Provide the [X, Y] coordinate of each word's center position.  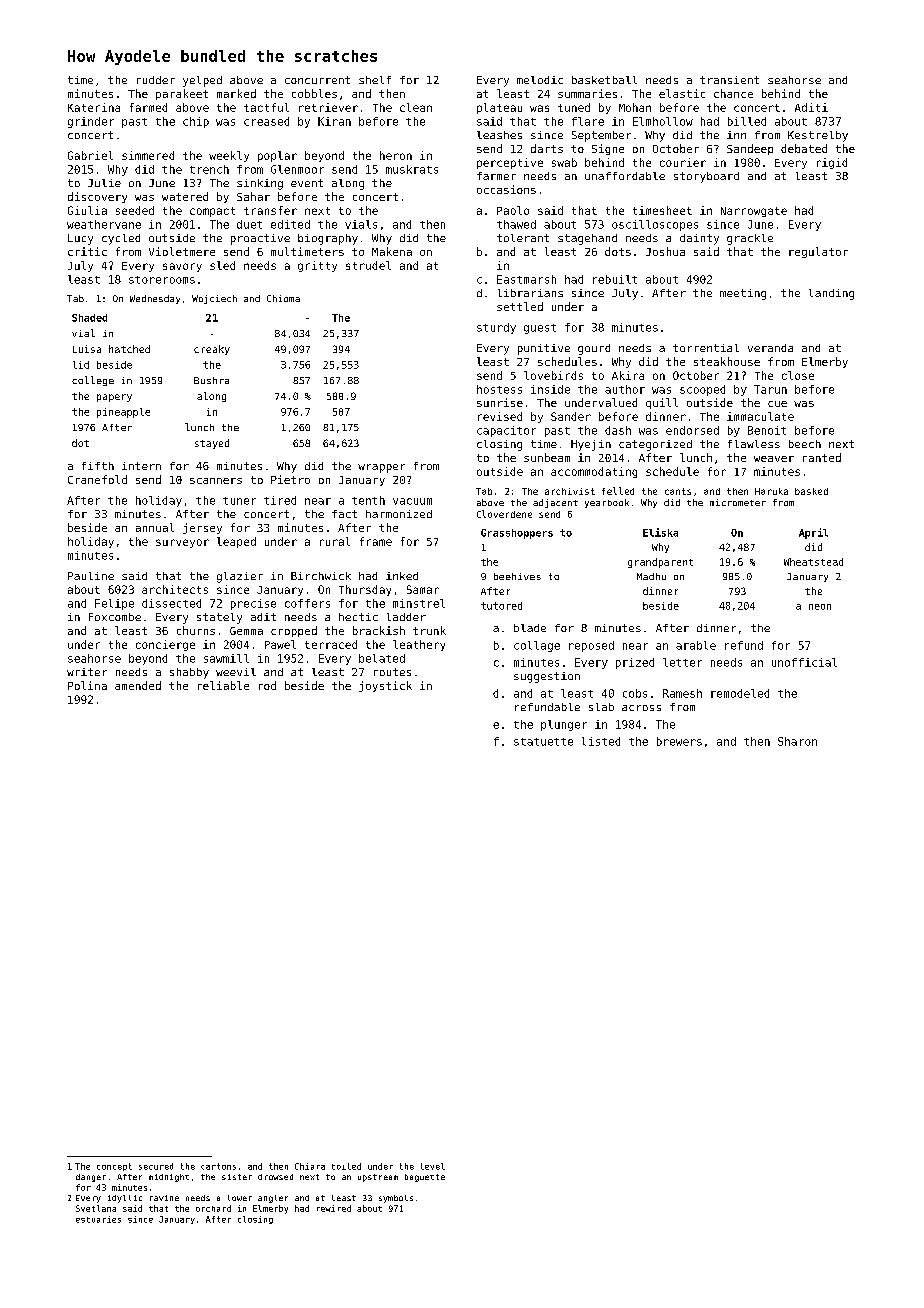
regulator [818, 252]
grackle [750, 239]
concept [114, 1167]
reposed [591, 646]
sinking [260, 184]
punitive [544, 349]
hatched [129, 349]
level [433, 1166]
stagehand [587, 239]
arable [696, 645]
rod [267, 685]
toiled [346, 1166]
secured [156, 1166]
